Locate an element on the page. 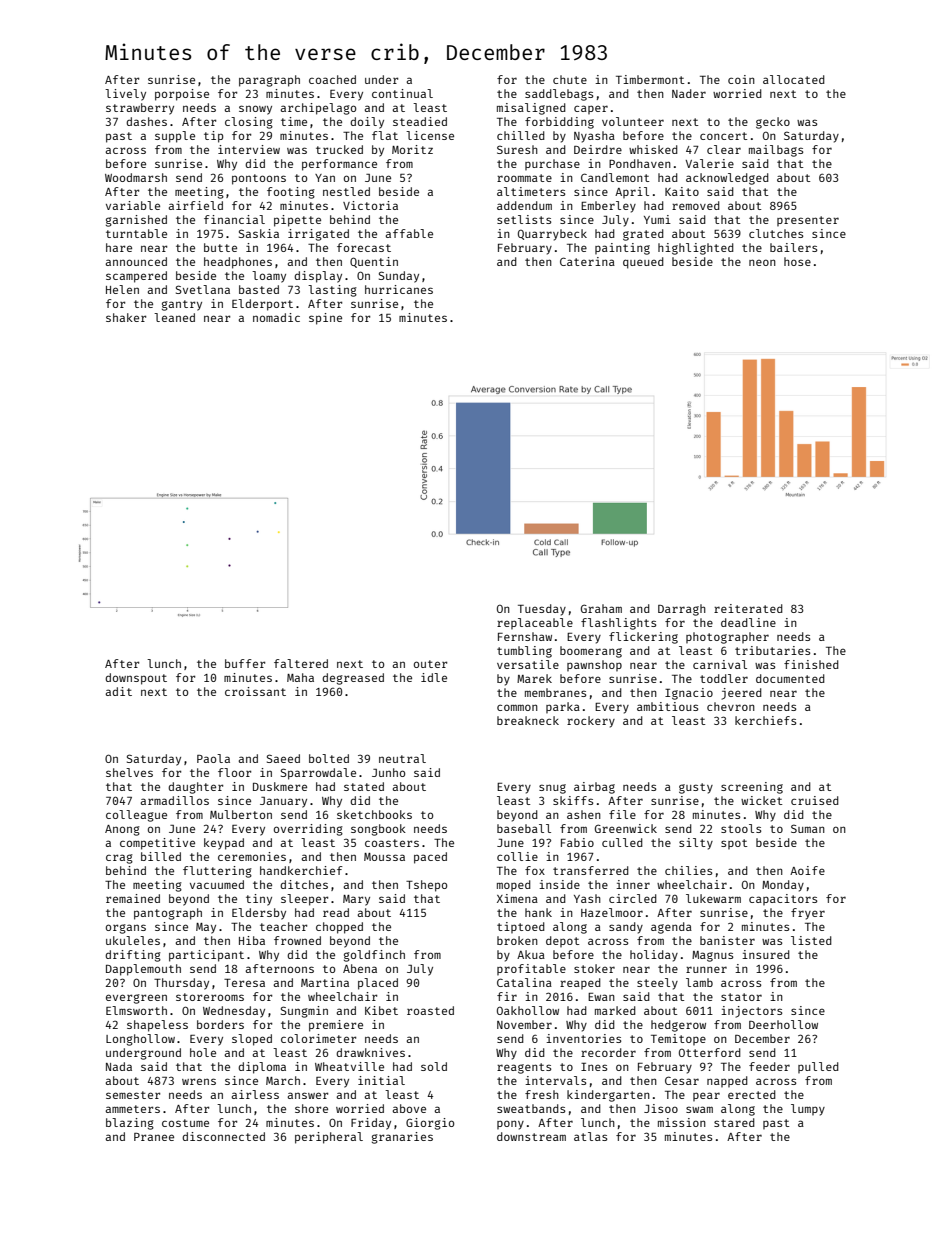 This page has width=952, height=1233. Aoife is located at coordinates (807, 870).
